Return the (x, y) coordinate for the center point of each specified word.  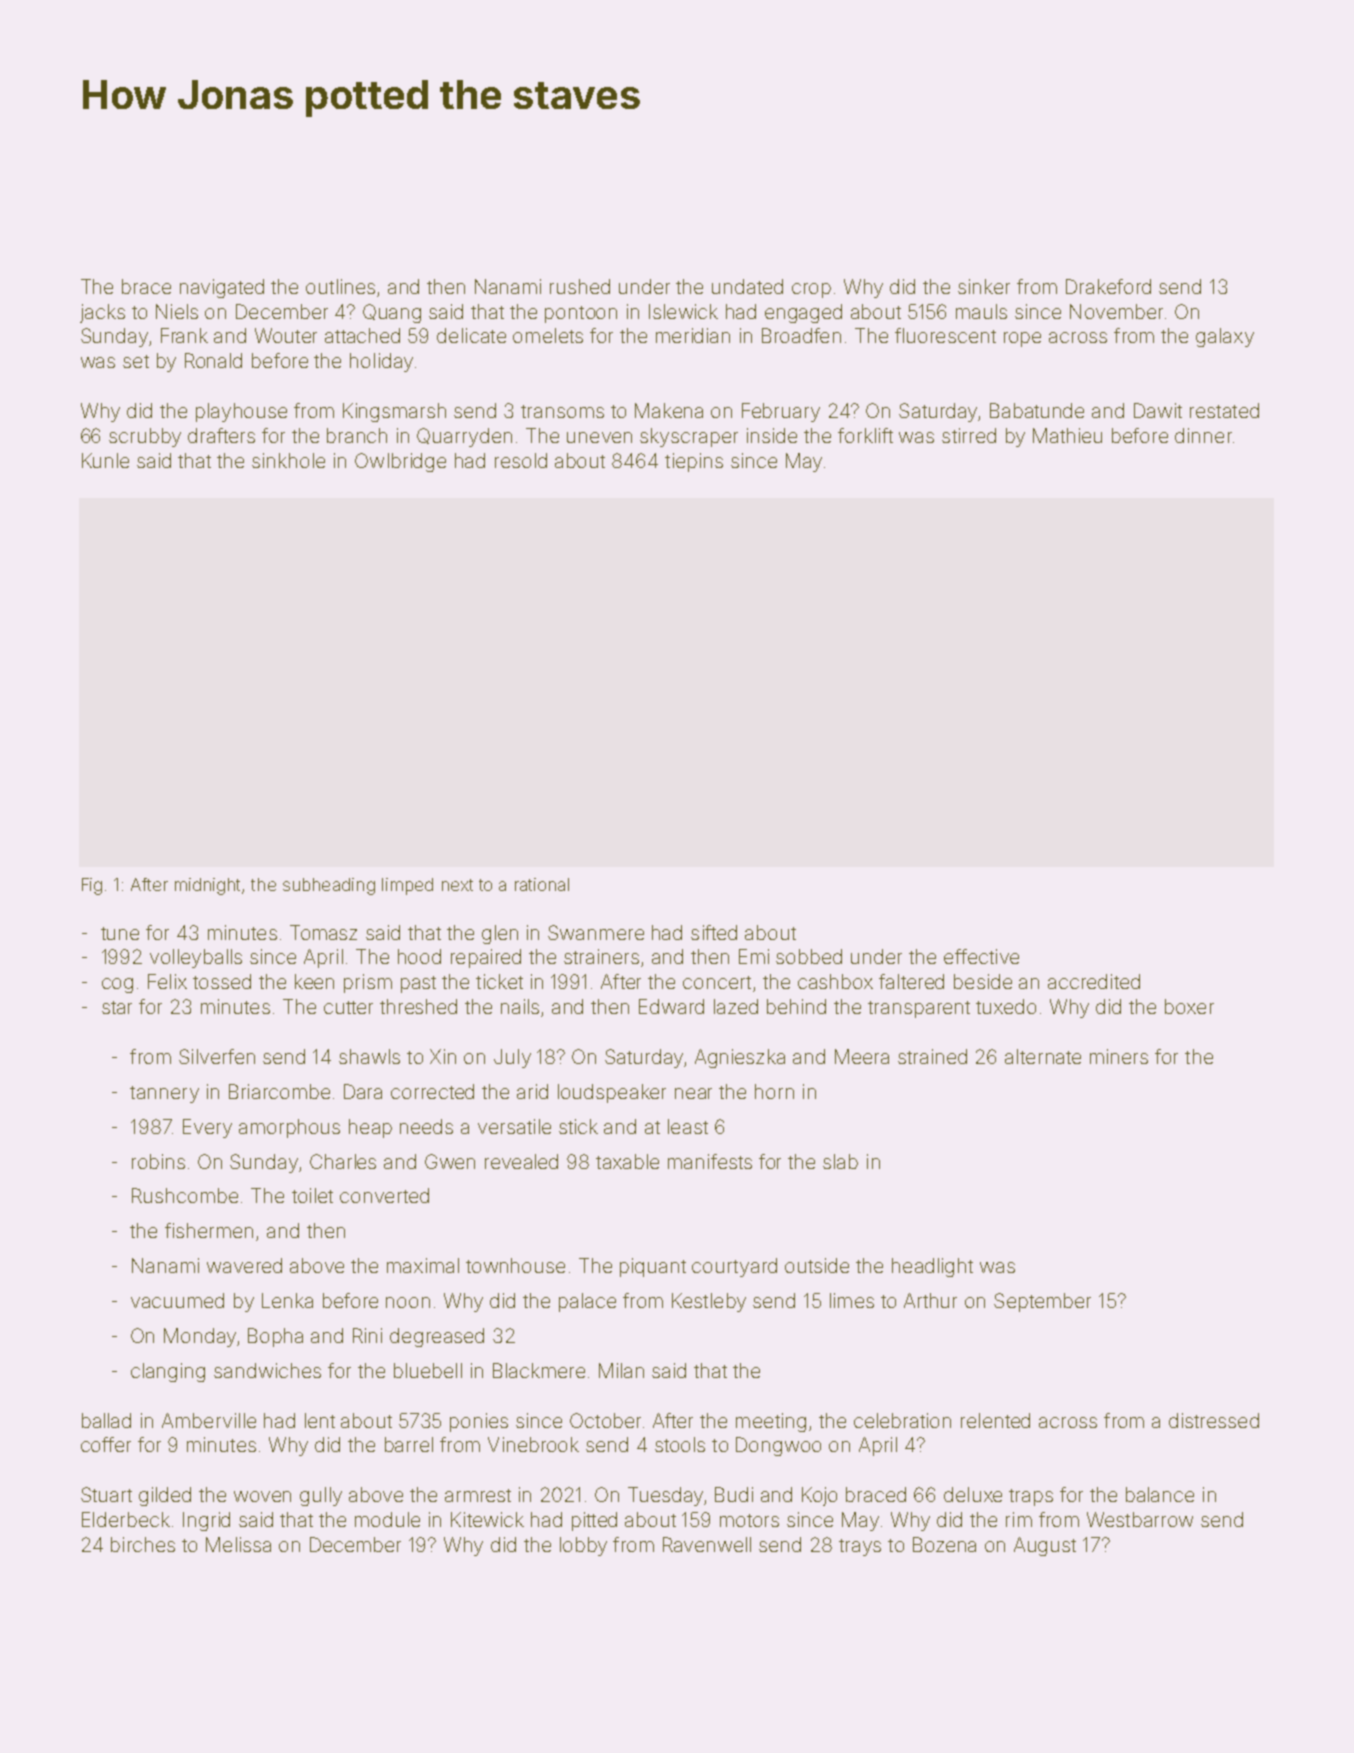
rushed (580, 286)
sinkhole (288, 460)
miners (1119, 1056)
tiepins (694, 462)
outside (817, 1265)
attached (362, 335)
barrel (409, 1444)
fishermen (209, 1230)
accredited (1094, 981)
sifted (714, 932)
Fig (92, 886)
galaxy (1225, 337)
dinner (1203, 435)
